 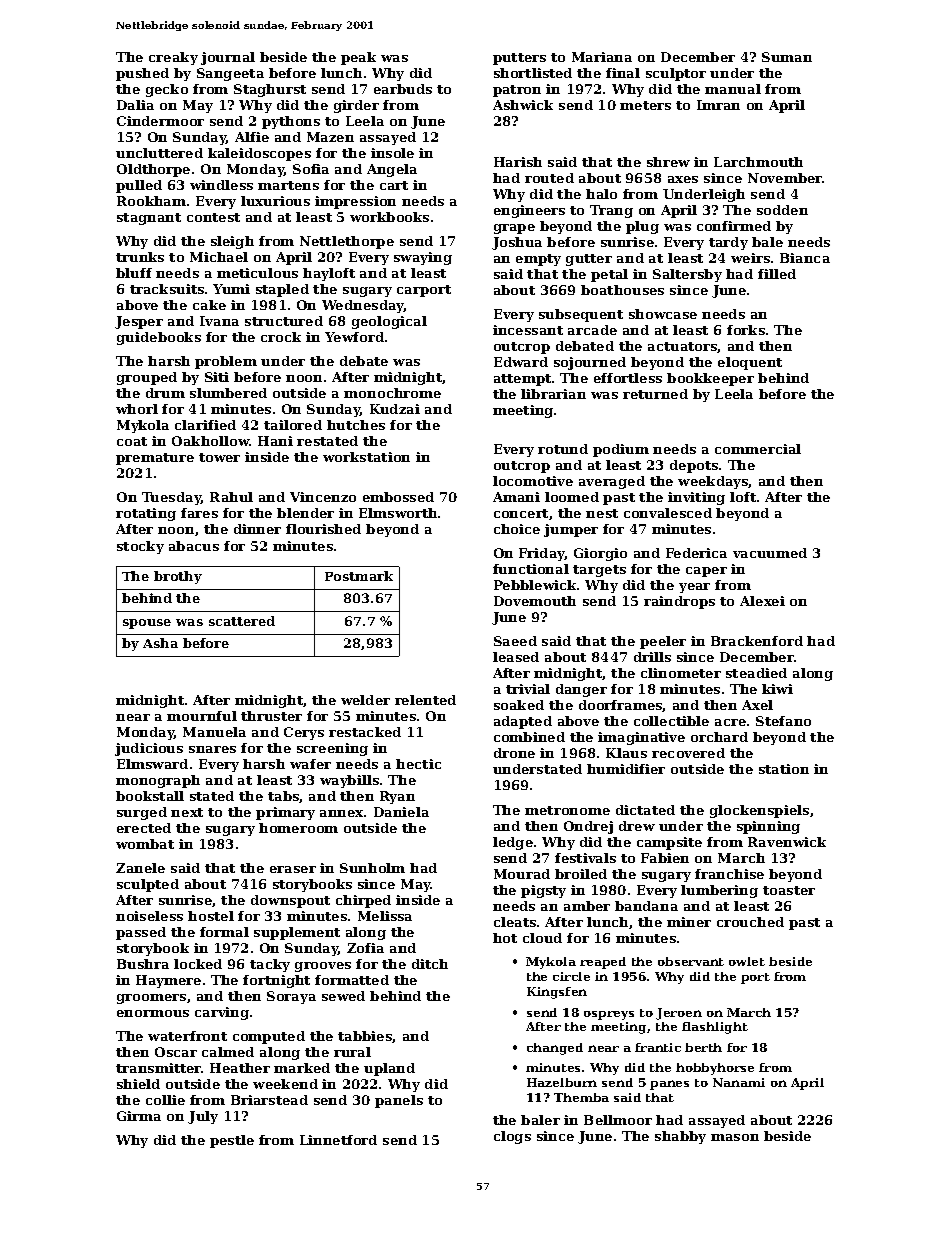 What do you see at coordinates (285, 813) in the page?
I see `primary` at bounding box center [285, 813].
